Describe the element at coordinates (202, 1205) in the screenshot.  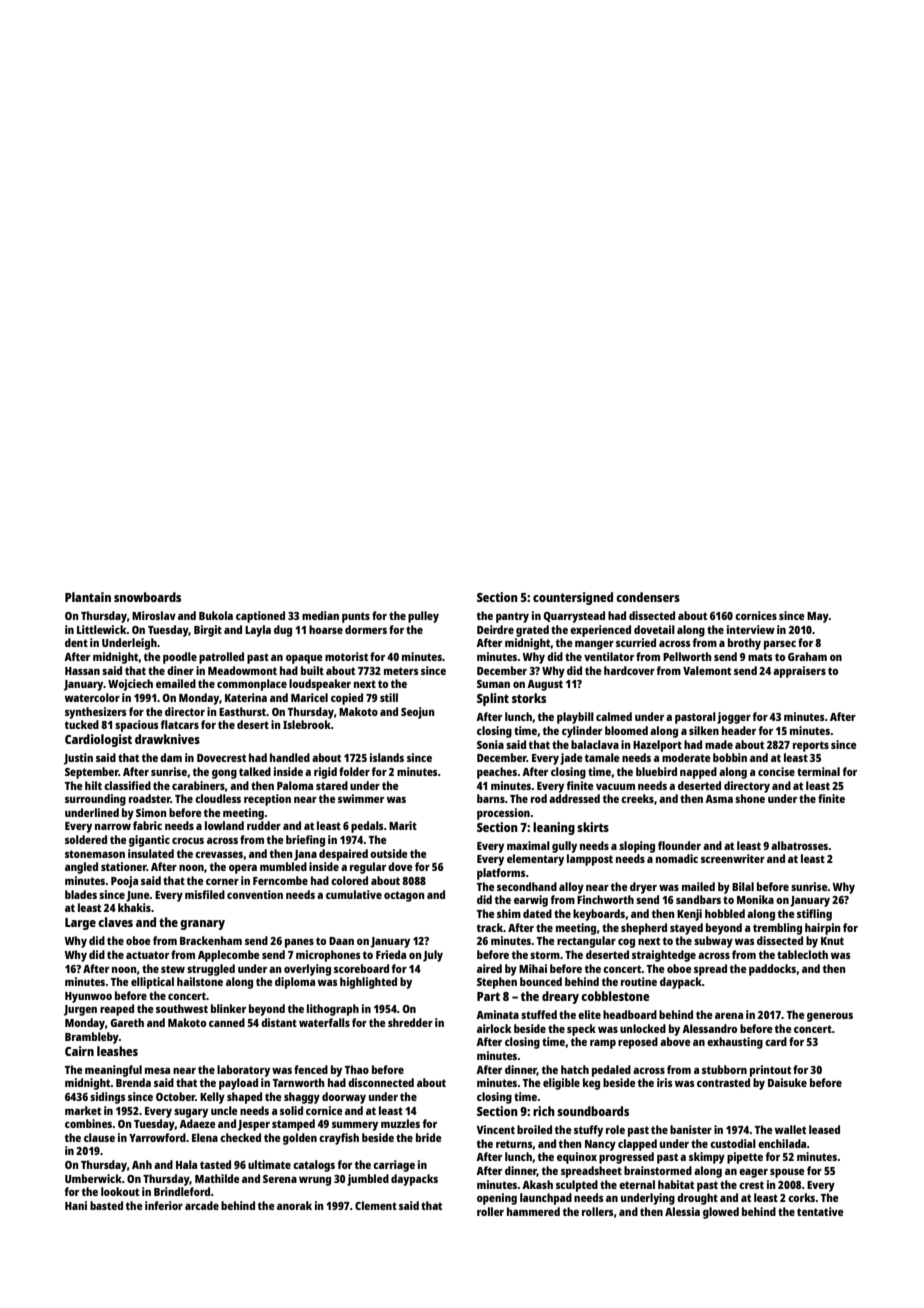
I see `arcade` at that location.
